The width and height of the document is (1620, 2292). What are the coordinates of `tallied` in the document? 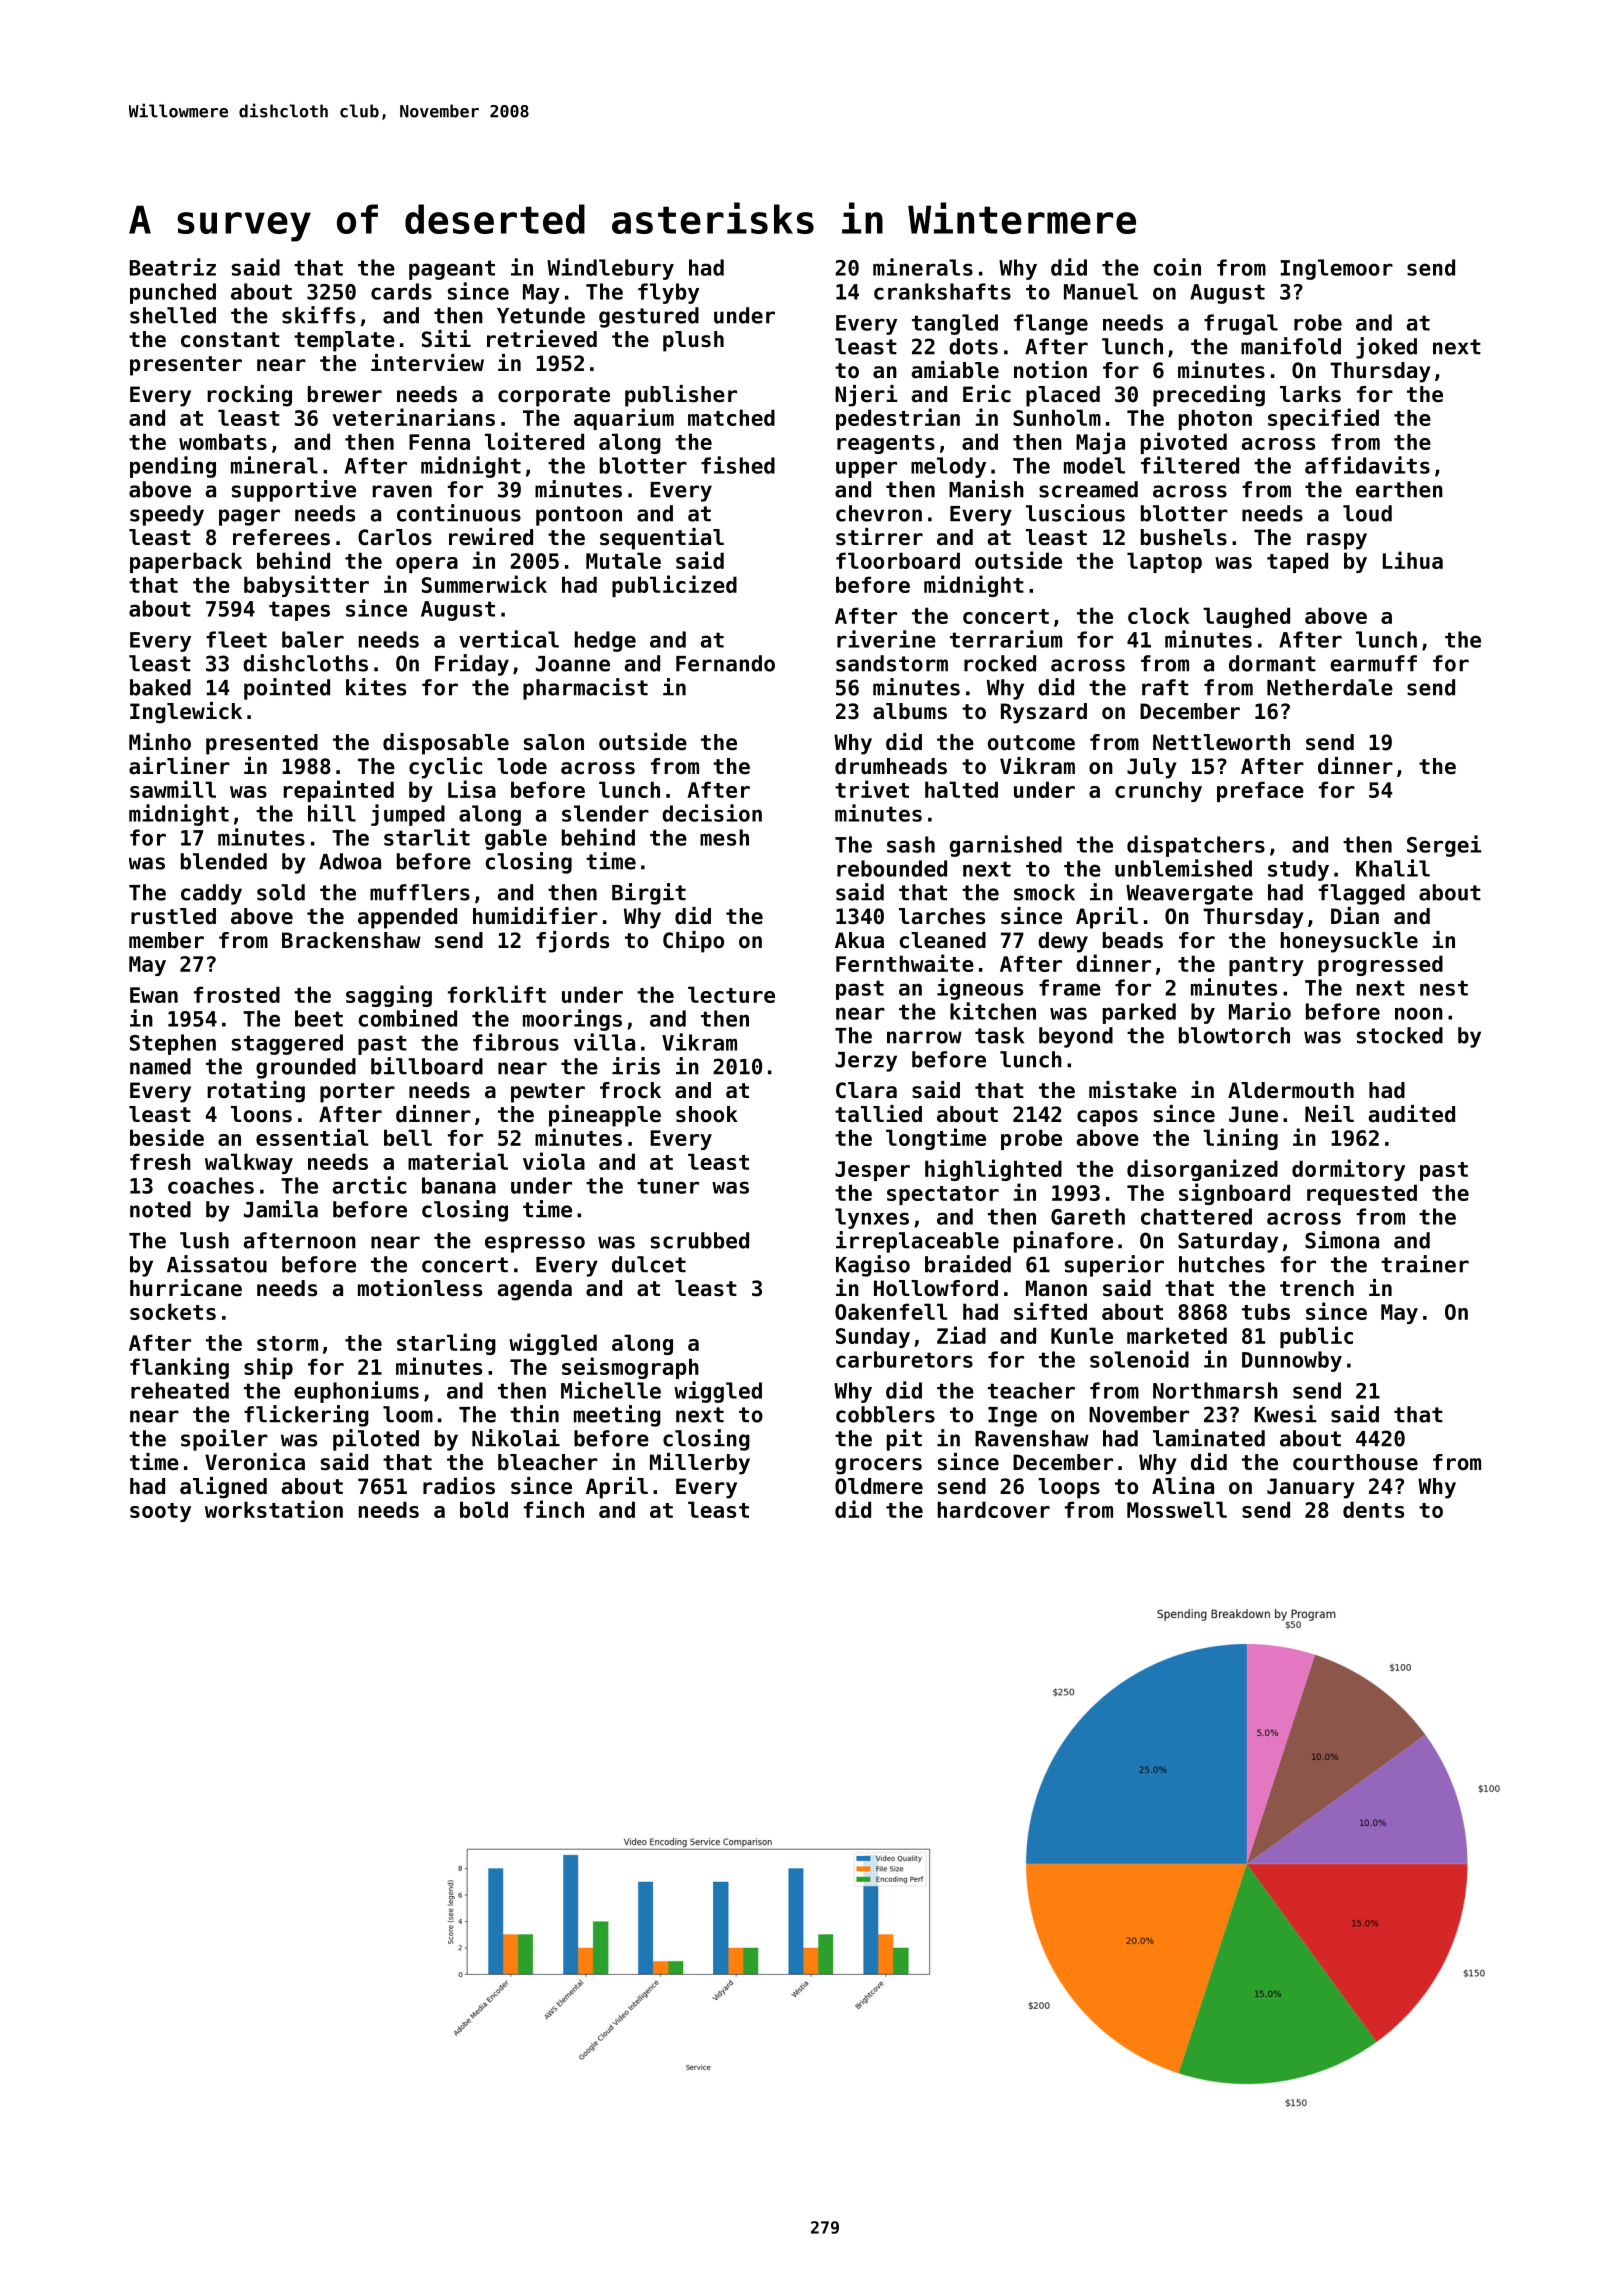 It's located at (878, 1114).
